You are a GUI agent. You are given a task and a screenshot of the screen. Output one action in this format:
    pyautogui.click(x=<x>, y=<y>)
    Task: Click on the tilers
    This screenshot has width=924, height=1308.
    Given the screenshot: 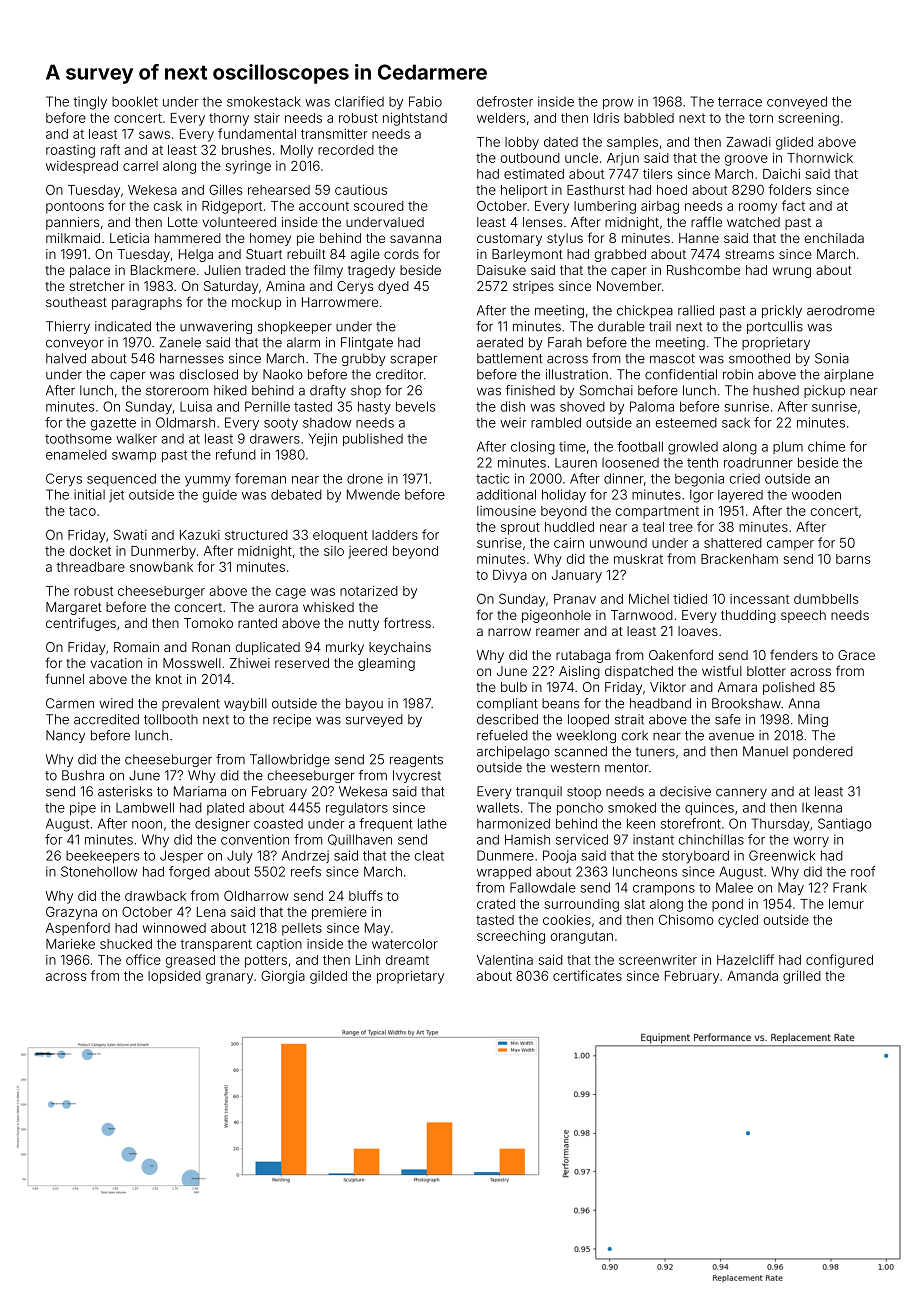 What is the action you would take?
    pyautogui.click(x=657, y=174)
